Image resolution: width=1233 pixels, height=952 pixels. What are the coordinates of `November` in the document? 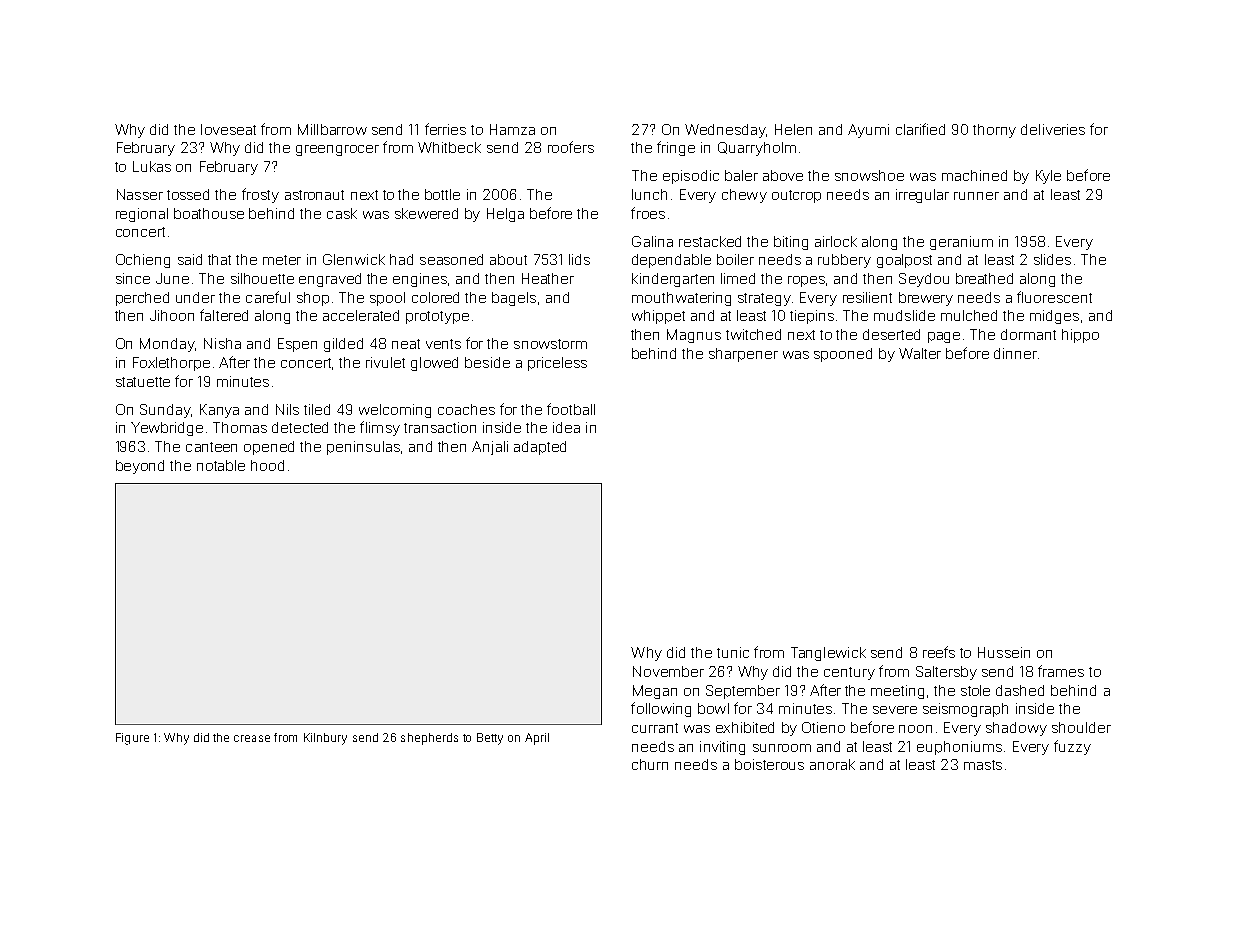 It's located at (668, 671).
